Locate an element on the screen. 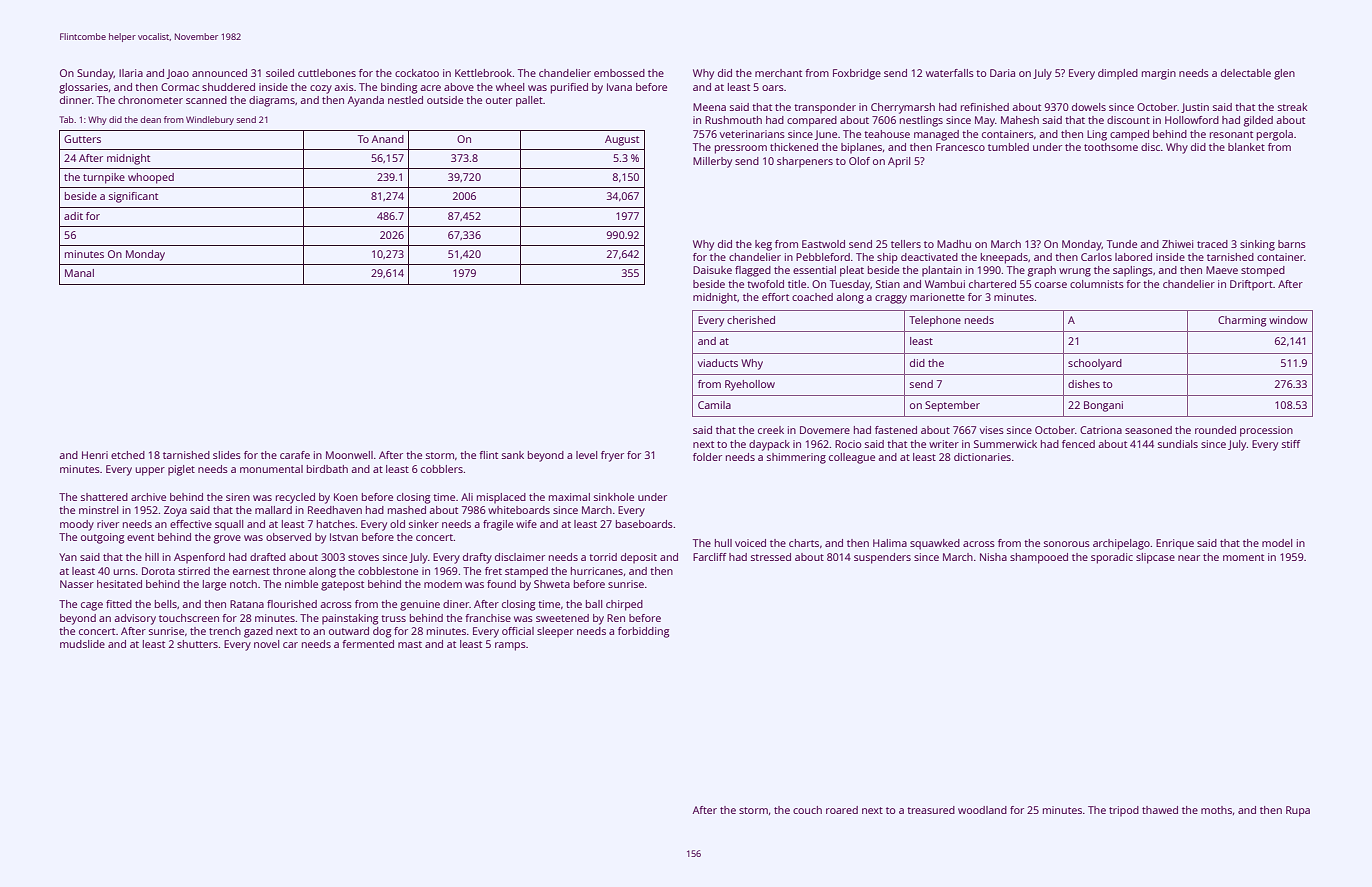 This screenshot has width=1372, height=887. embossed is located at coordinates (619, 73).
